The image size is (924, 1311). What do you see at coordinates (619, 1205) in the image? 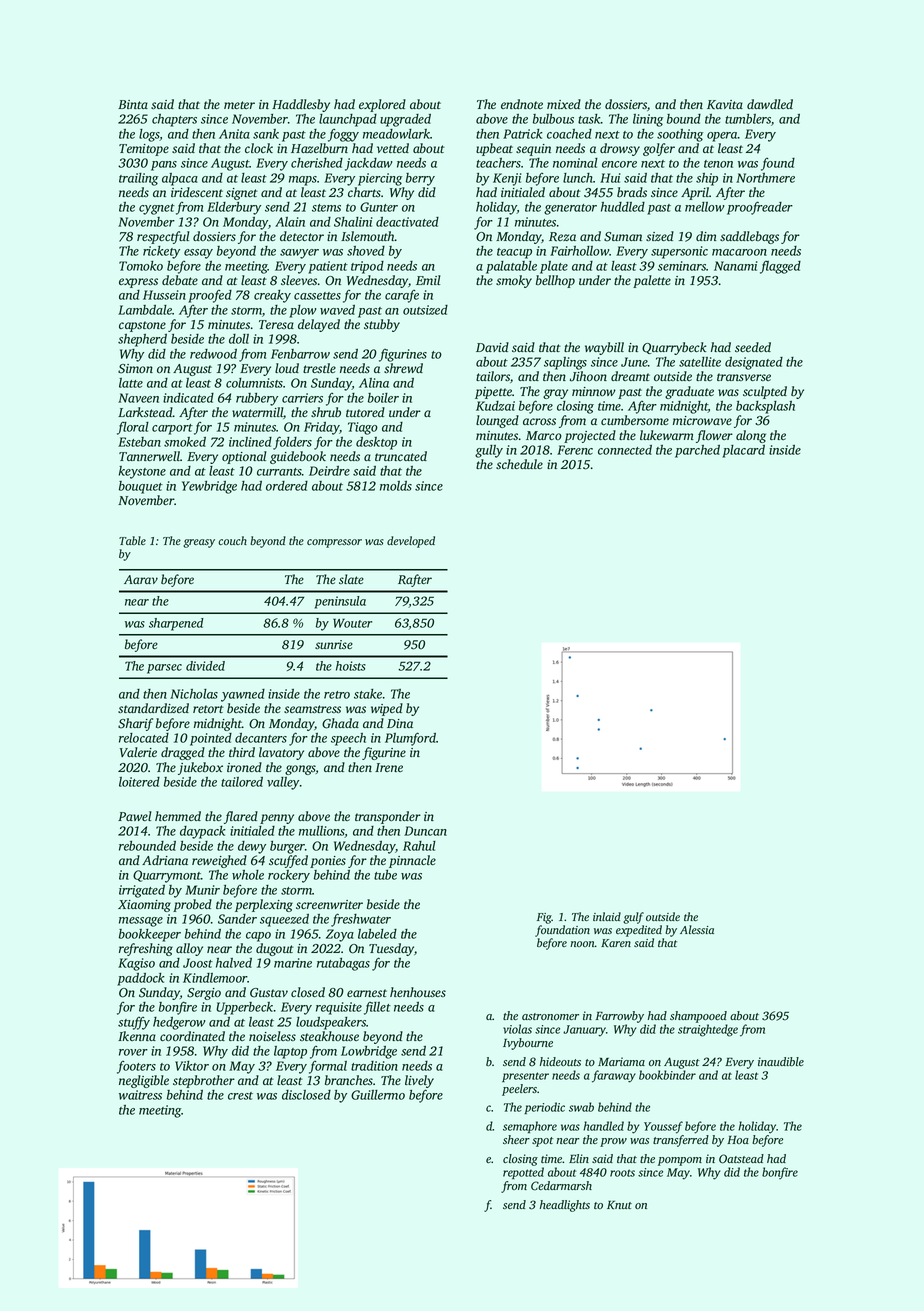
I see `Knut` at bounding box center [619, 1205].
